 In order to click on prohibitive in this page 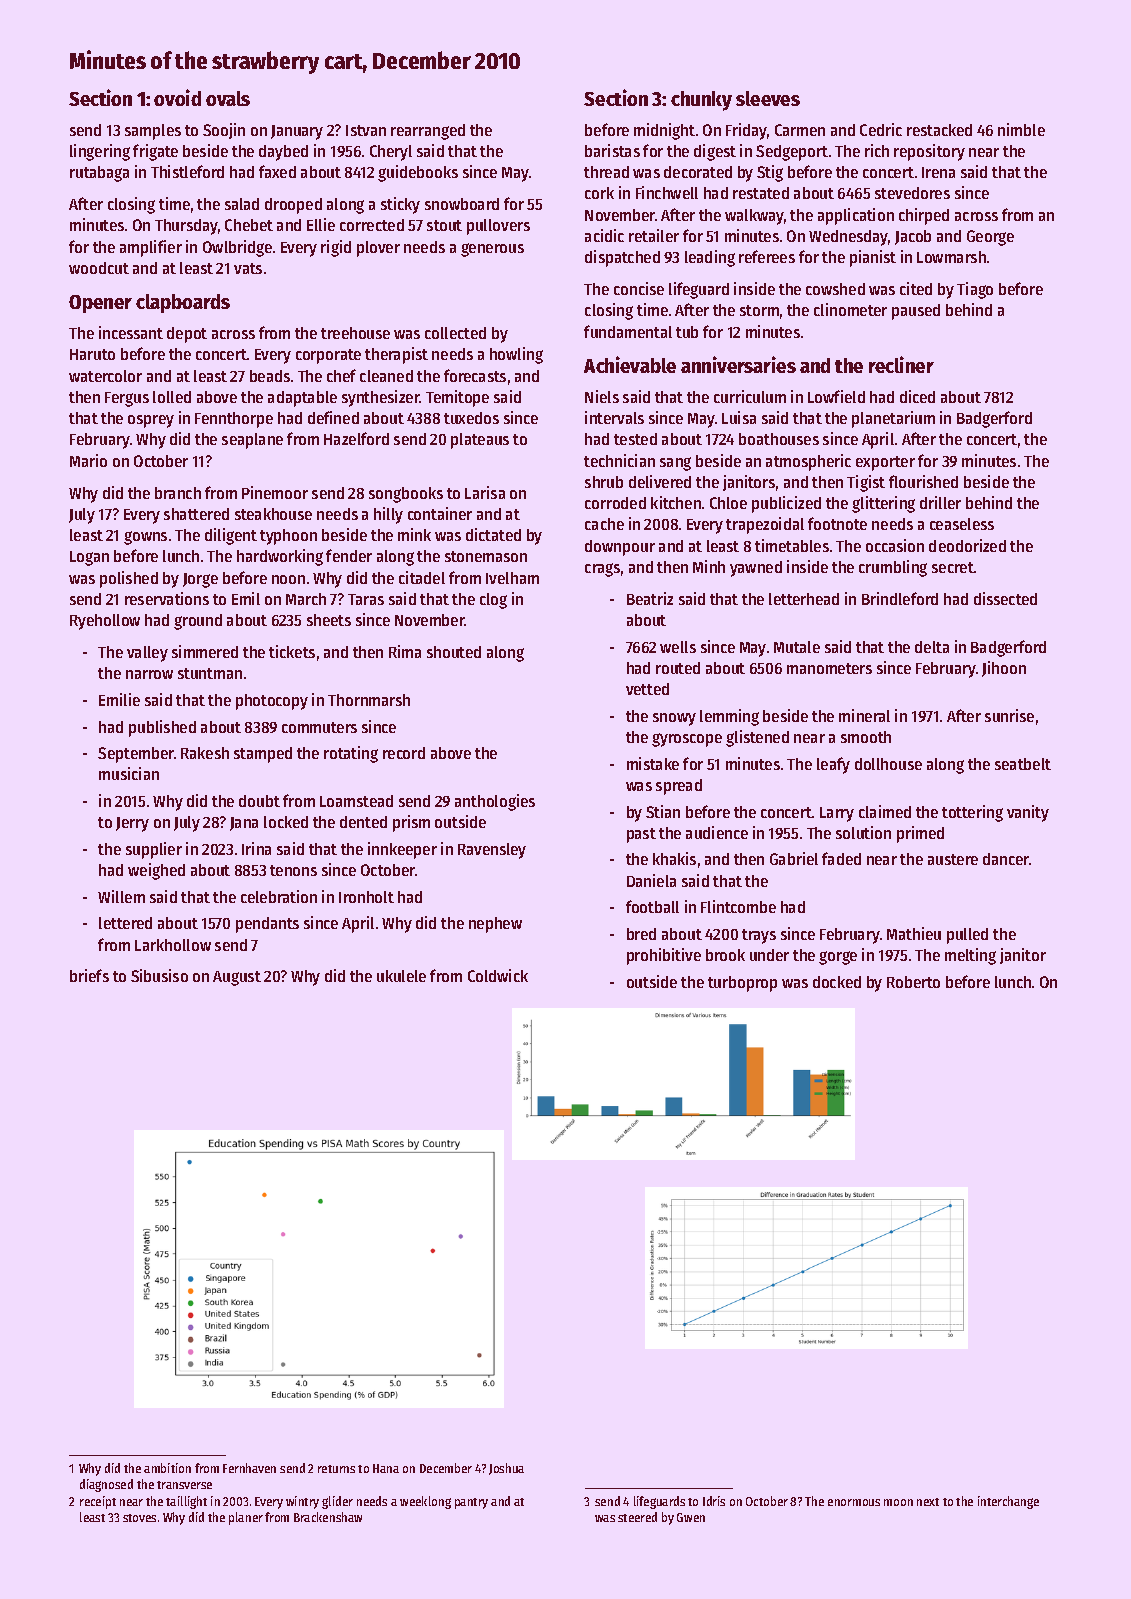, I will do `click(664, 956)`.
